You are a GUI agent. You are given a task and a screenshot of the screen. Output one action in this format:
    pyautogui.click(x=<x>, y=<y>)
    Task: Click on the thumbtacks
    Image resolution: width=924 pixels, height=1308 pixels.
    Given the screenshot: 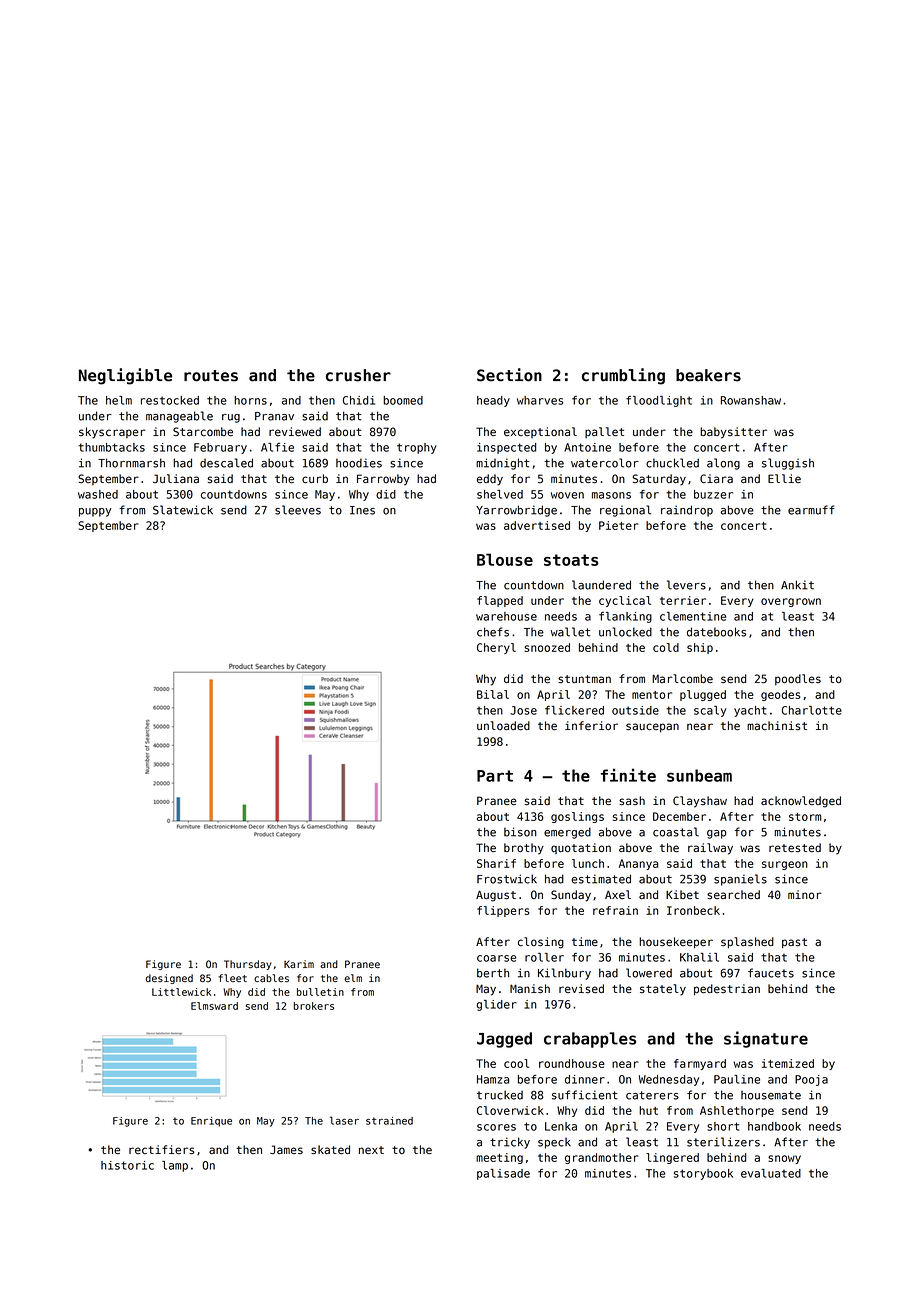 What is the action you would take?
    pyautogui.click(x=111, y=447)
